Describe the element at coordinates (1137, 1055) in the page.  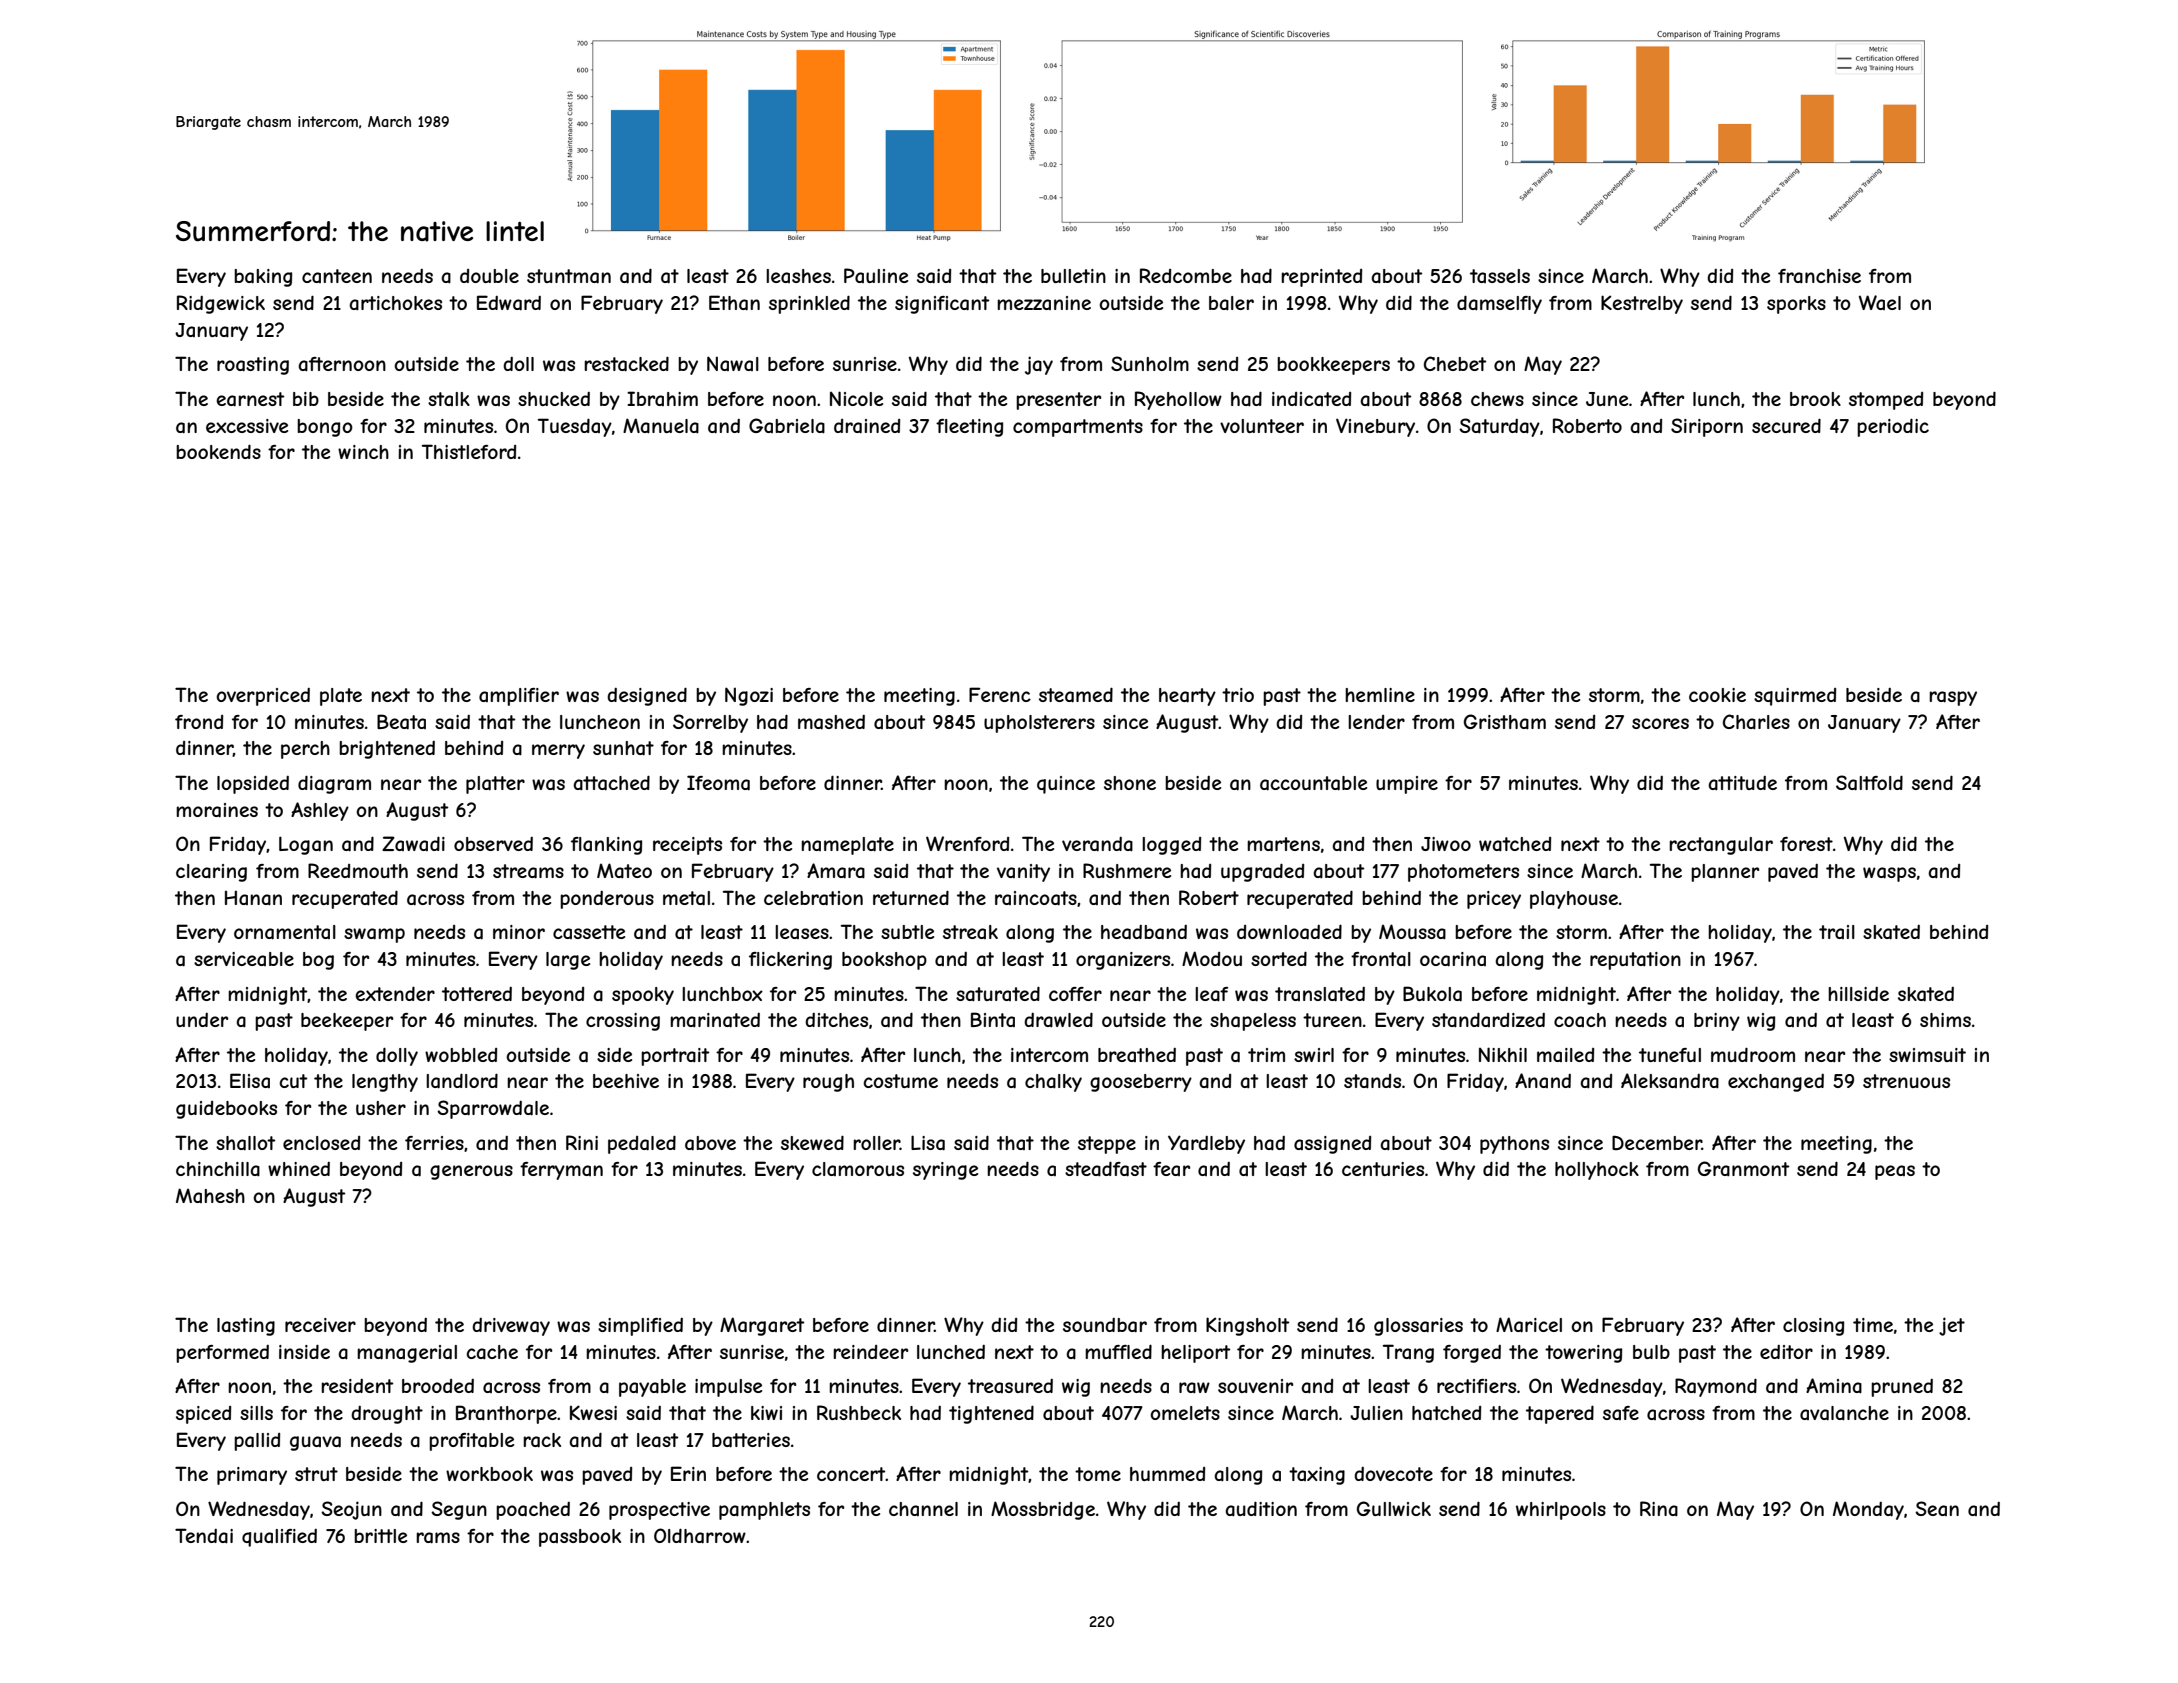
I see `breathed` at that location.
